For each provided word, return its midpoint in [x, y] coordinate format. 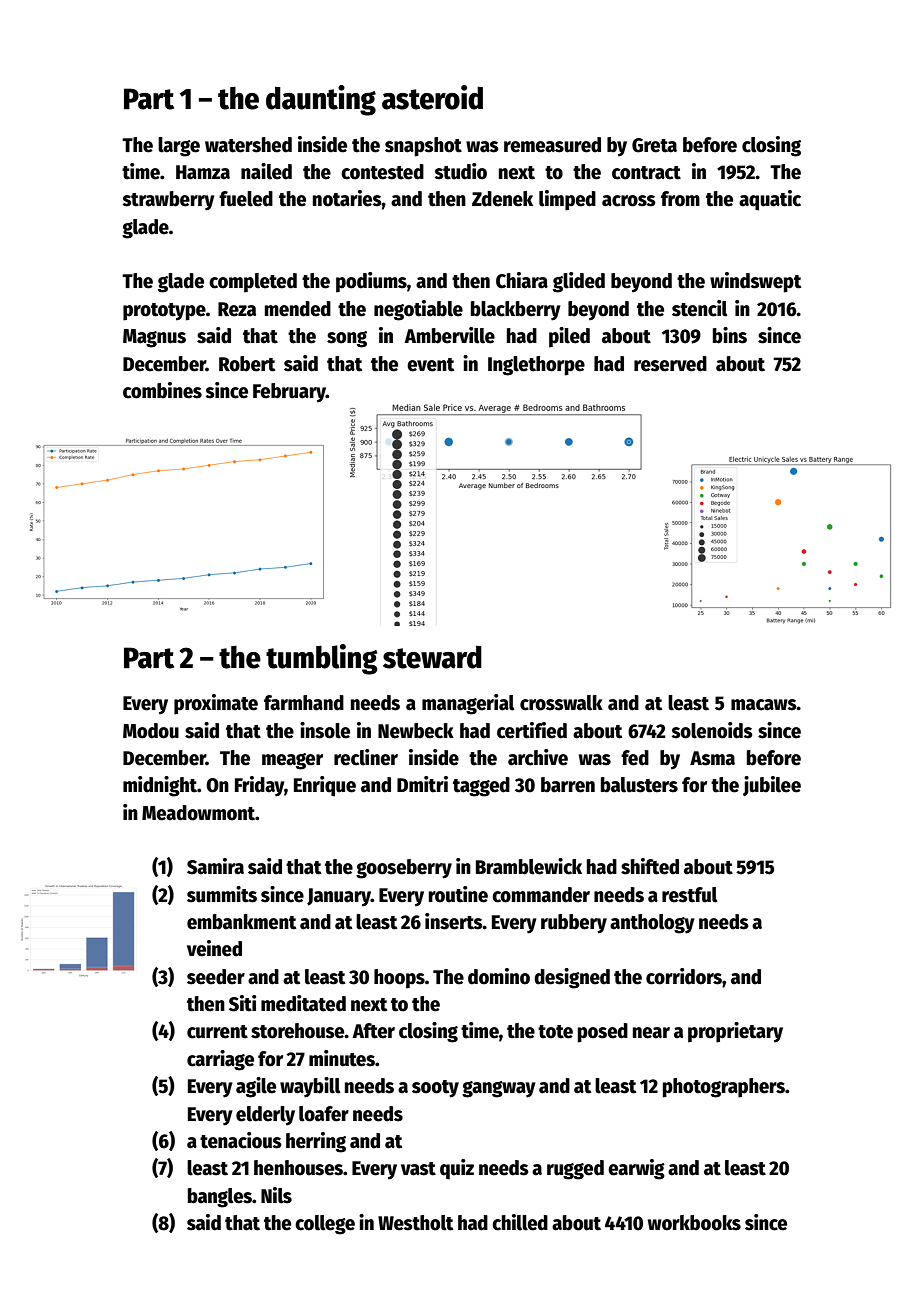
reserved [670, 364]
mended [298, 309]
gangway [499, 1089]
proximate [216, 704]
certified [532, 730]
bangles [220, 1198]
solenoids [712, 730]
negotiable [418, 310]
